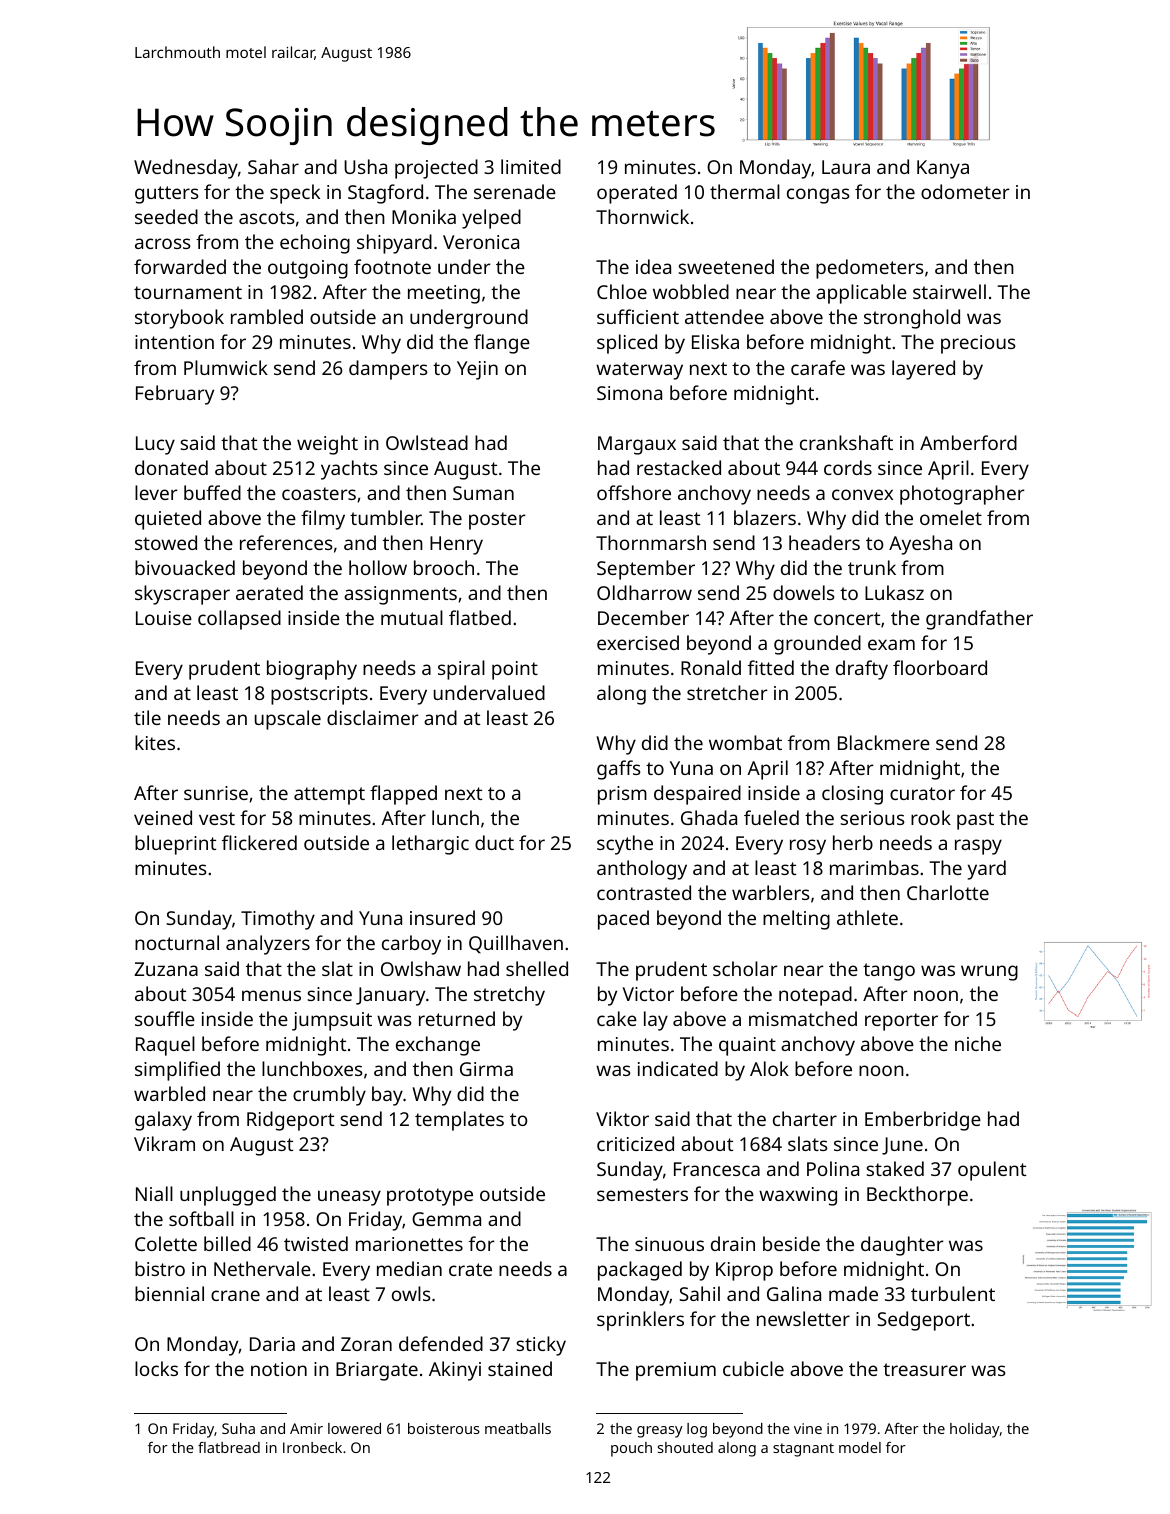 The width and height of the page is (1170, 1514). Describe the element at coordinates (685, 1447) in the page. I see `shouted` at that location.
